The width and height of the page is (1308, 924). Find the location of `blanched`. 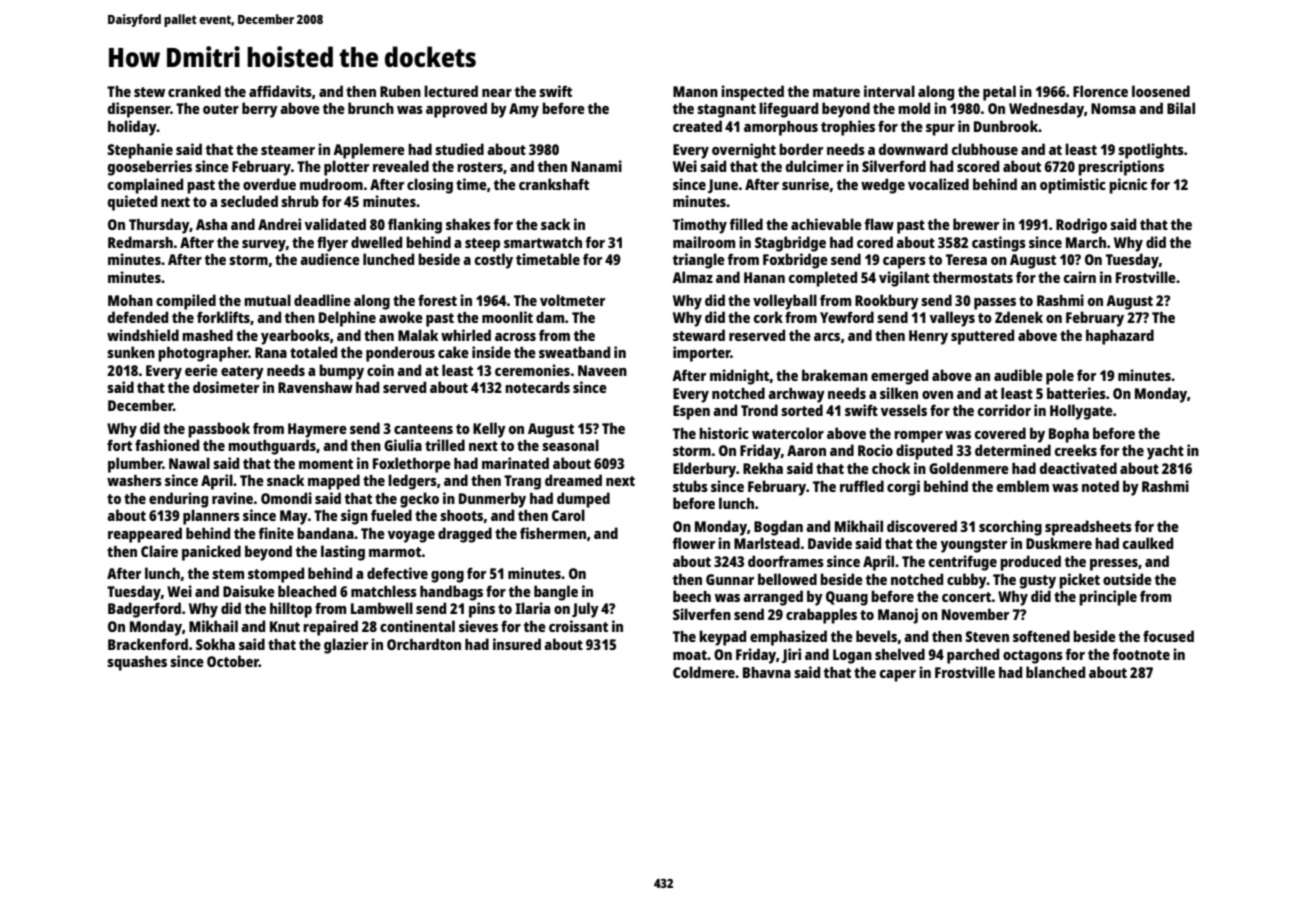

blanched is located at coordinates (1055, 672).
